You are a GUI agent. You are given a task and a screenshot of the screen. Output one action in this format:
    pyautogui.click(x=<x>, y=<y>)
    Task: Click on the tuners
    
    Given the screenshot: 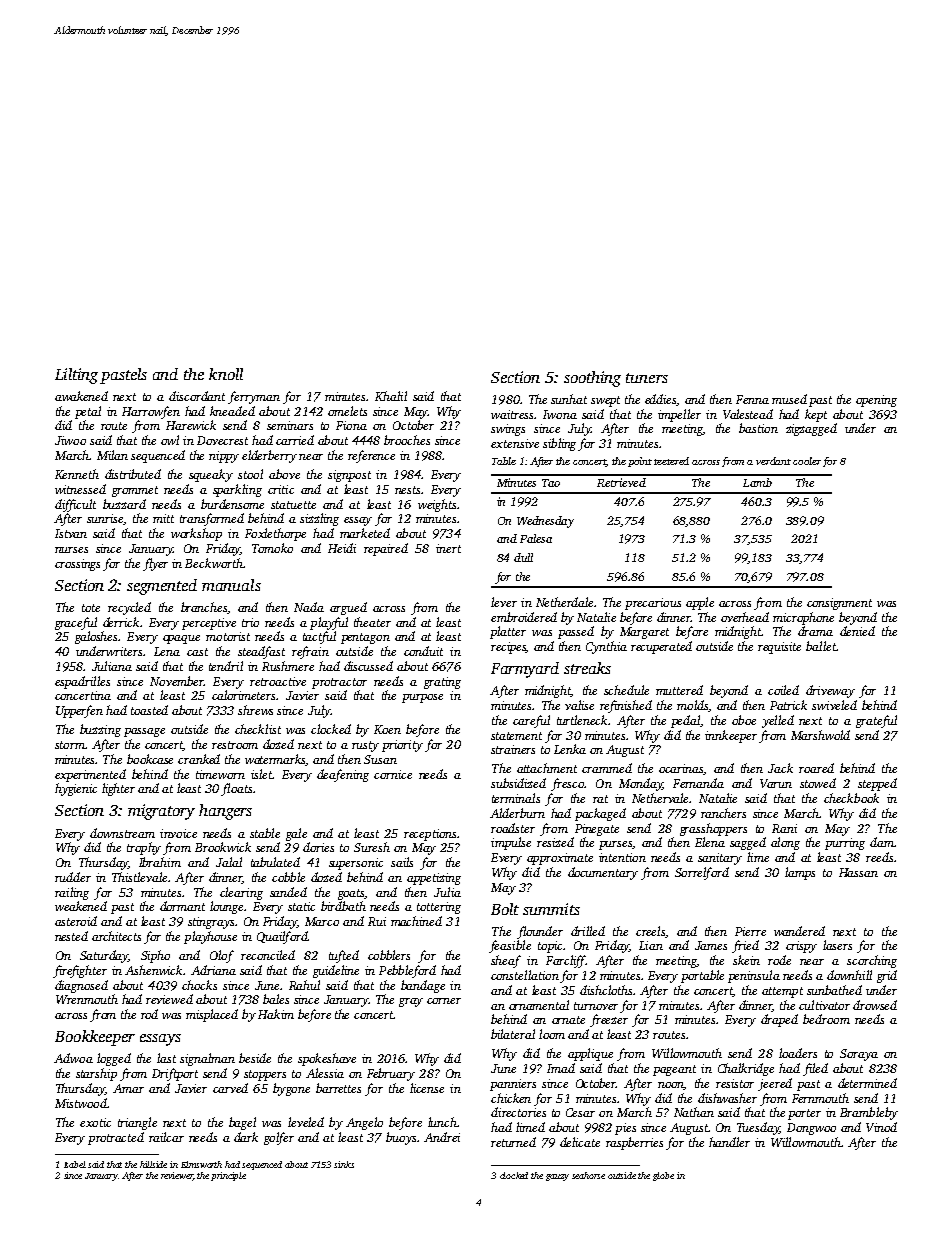 What is the action you would take?
    pyautogui.click(x=647, y=378)
